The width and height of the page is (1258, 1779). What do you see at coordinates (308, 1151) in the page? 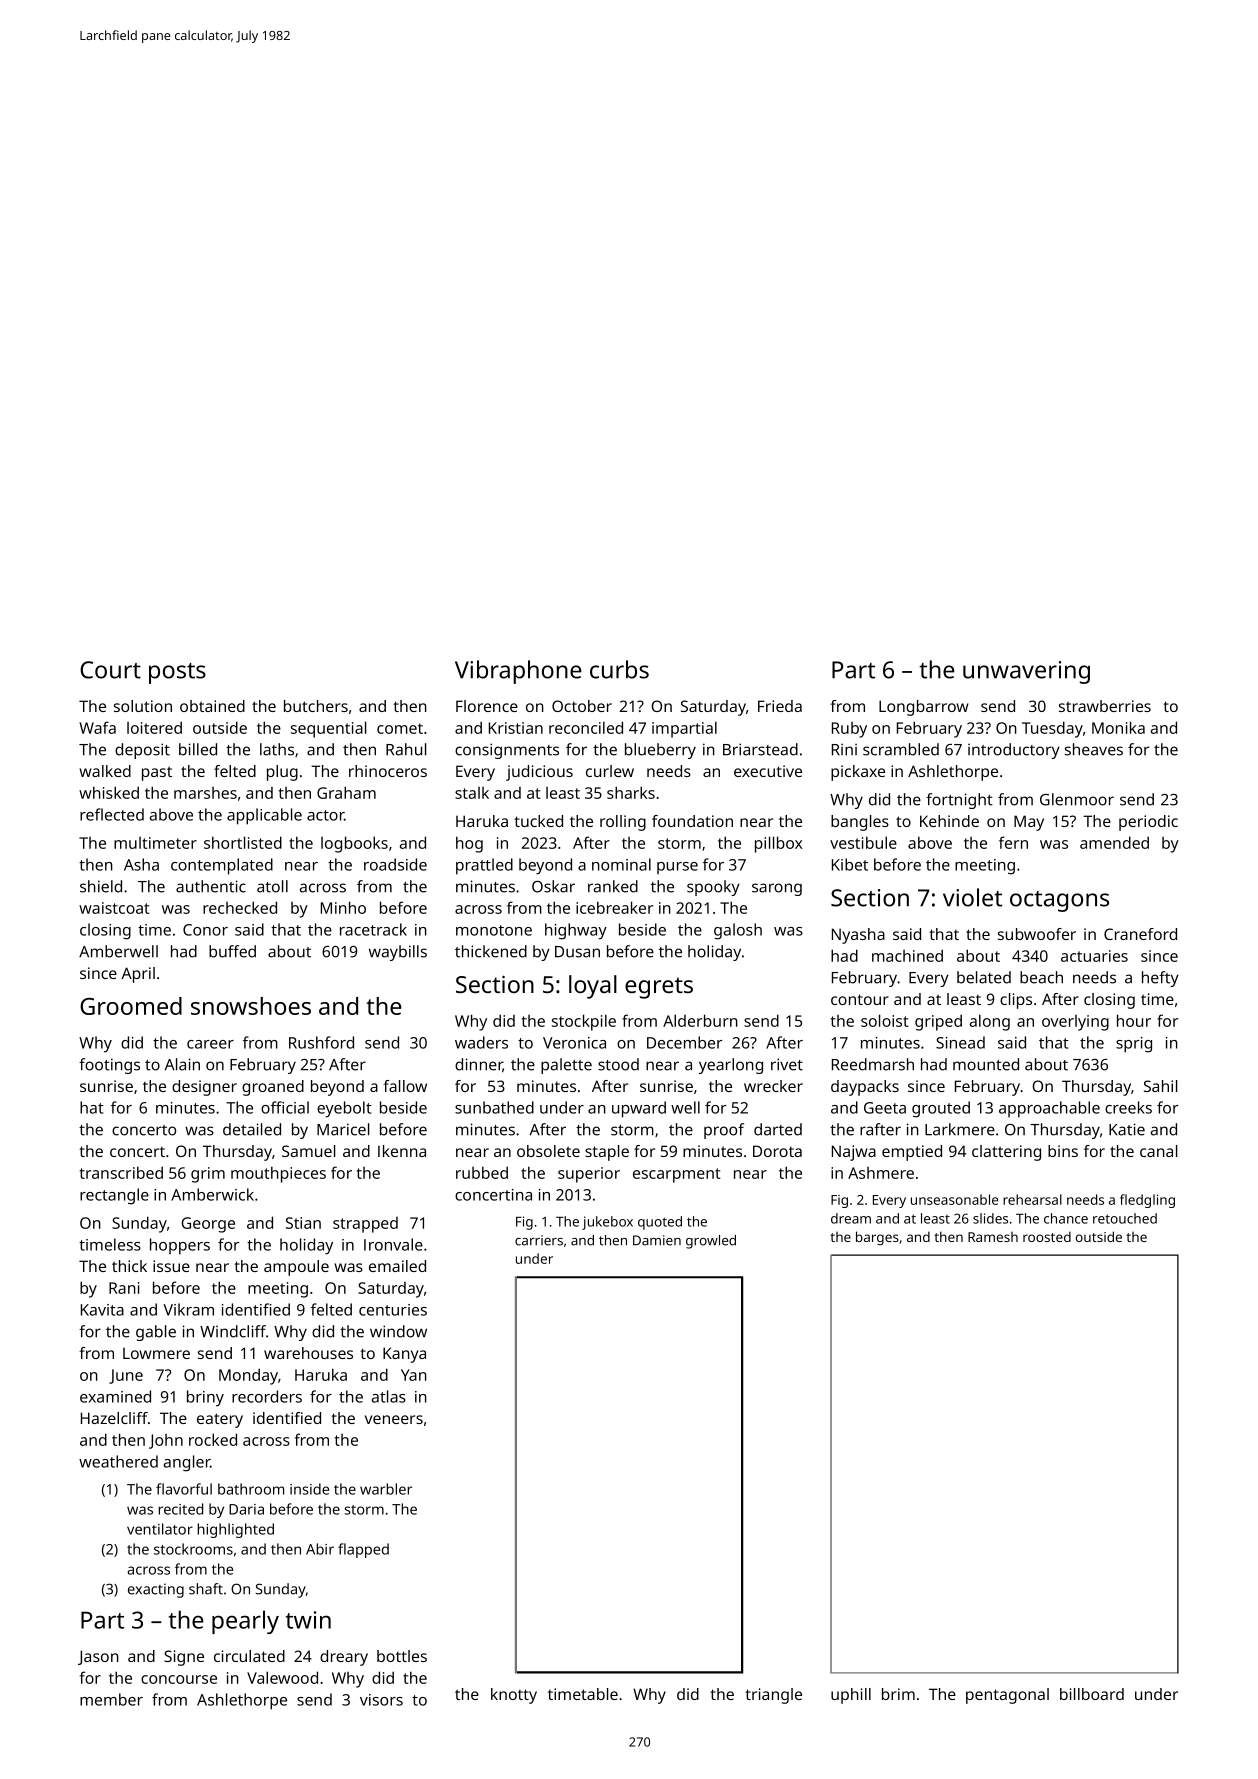
I see `Samuel` at bounding box center [308, 1151].
